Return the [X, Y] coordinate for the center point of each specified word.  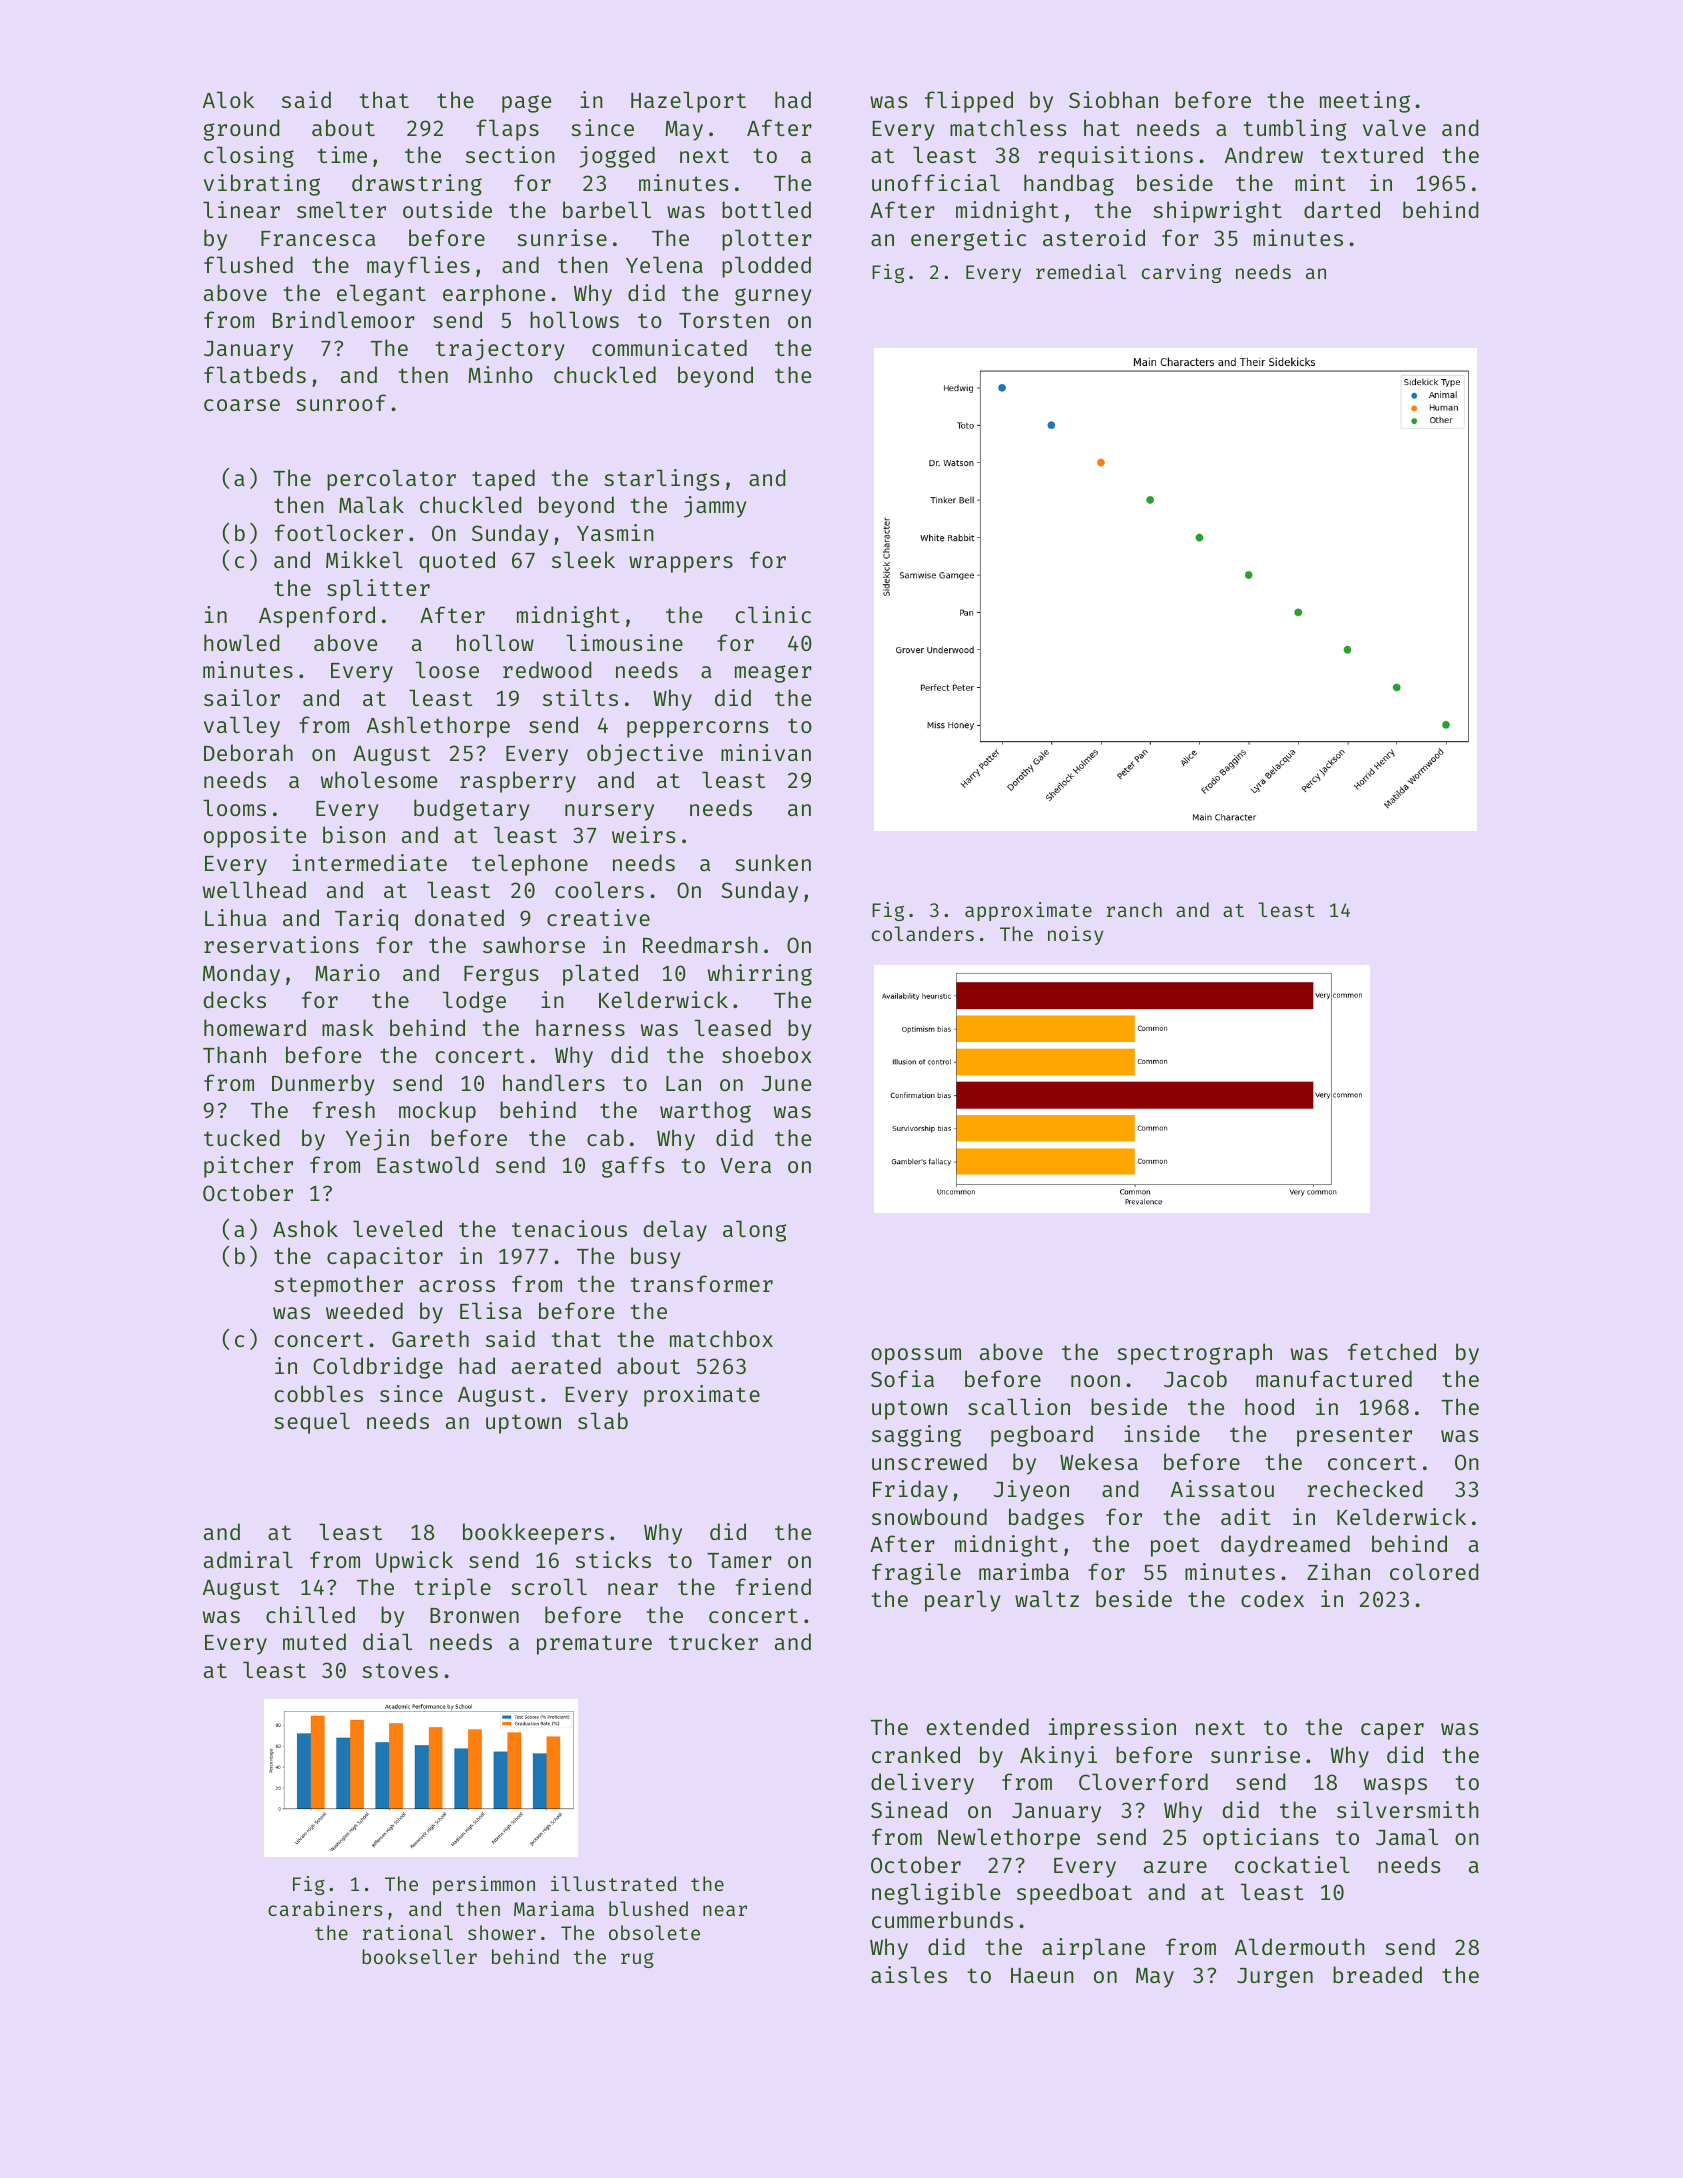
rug [637, 1960]
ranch [1134, 909]
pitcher [248, 1167]
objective [645, 755]
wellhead [254, 889]
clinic [773, 614]
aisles [909, 1974]
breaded [1377, 1974]
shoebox [767, 1054]
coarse [242, 405]
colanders [923, 933]
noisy [1076, 935]
